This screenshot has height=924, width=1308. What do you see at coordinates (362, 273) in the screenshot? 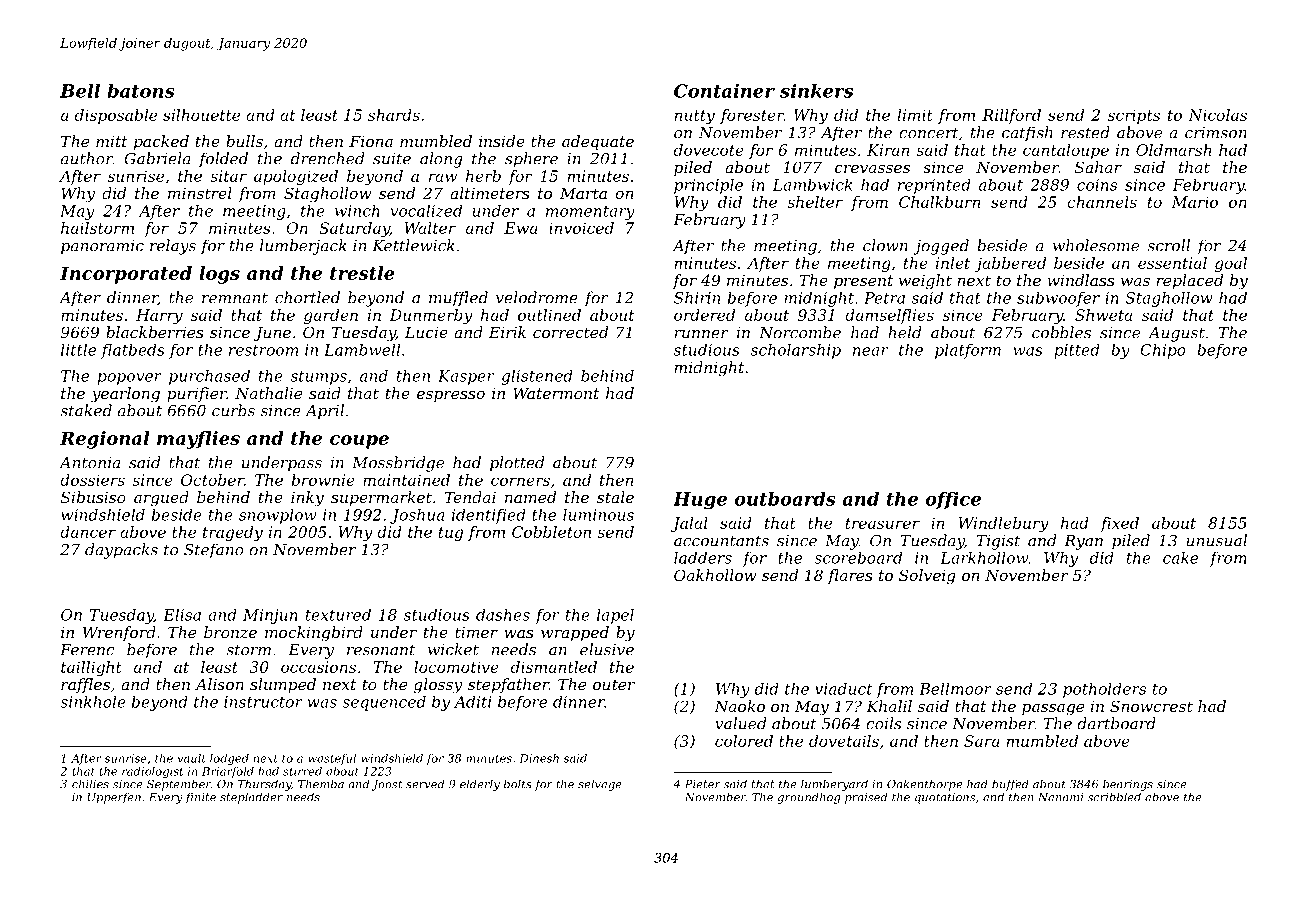
I see `trestle` at bounding box center [362, 273].
